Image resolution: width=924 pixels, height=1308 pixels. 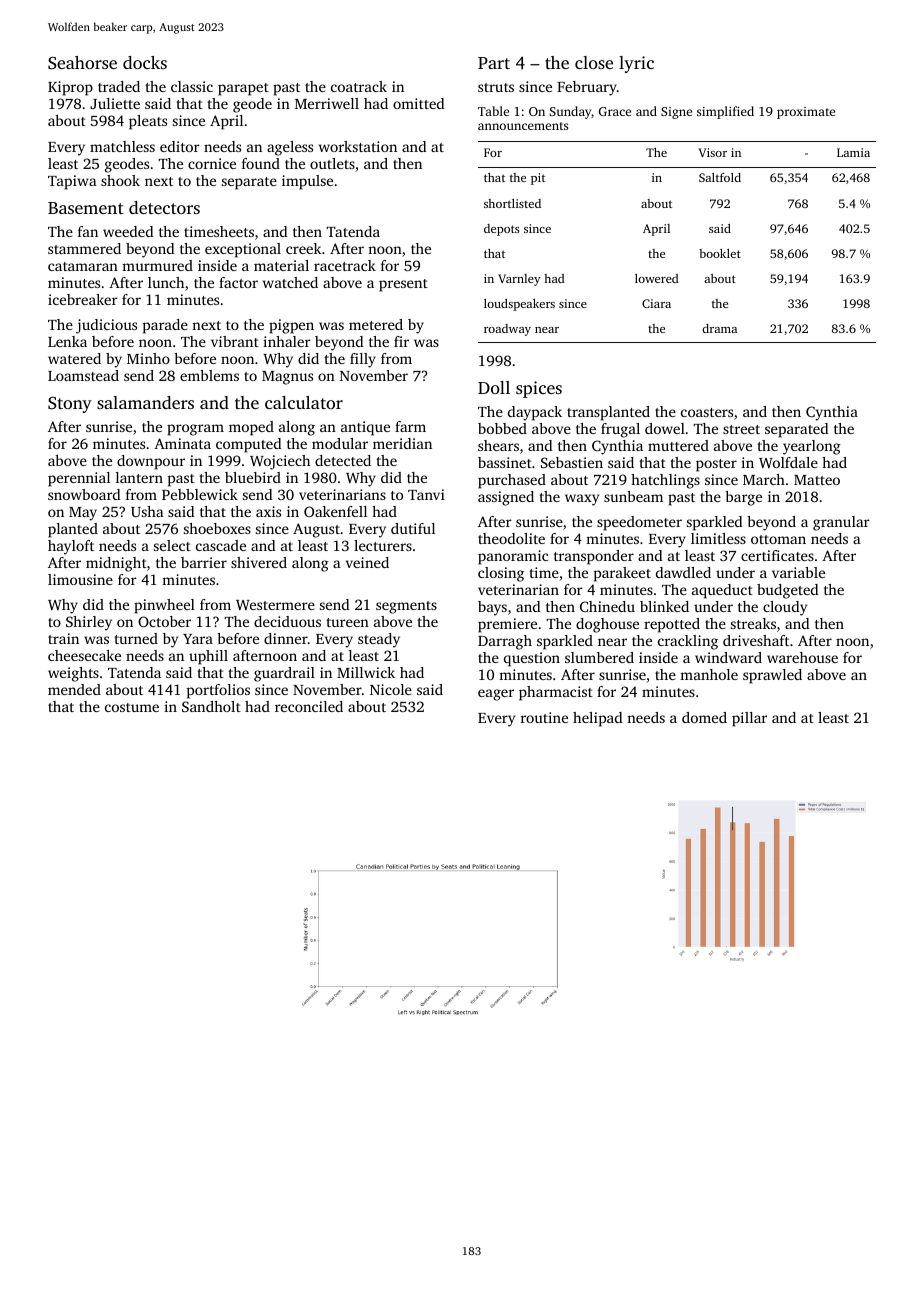 What do you see at coordinates (853, 152) in the image?
I see `Lamia` at bounding box center [853, 152].
